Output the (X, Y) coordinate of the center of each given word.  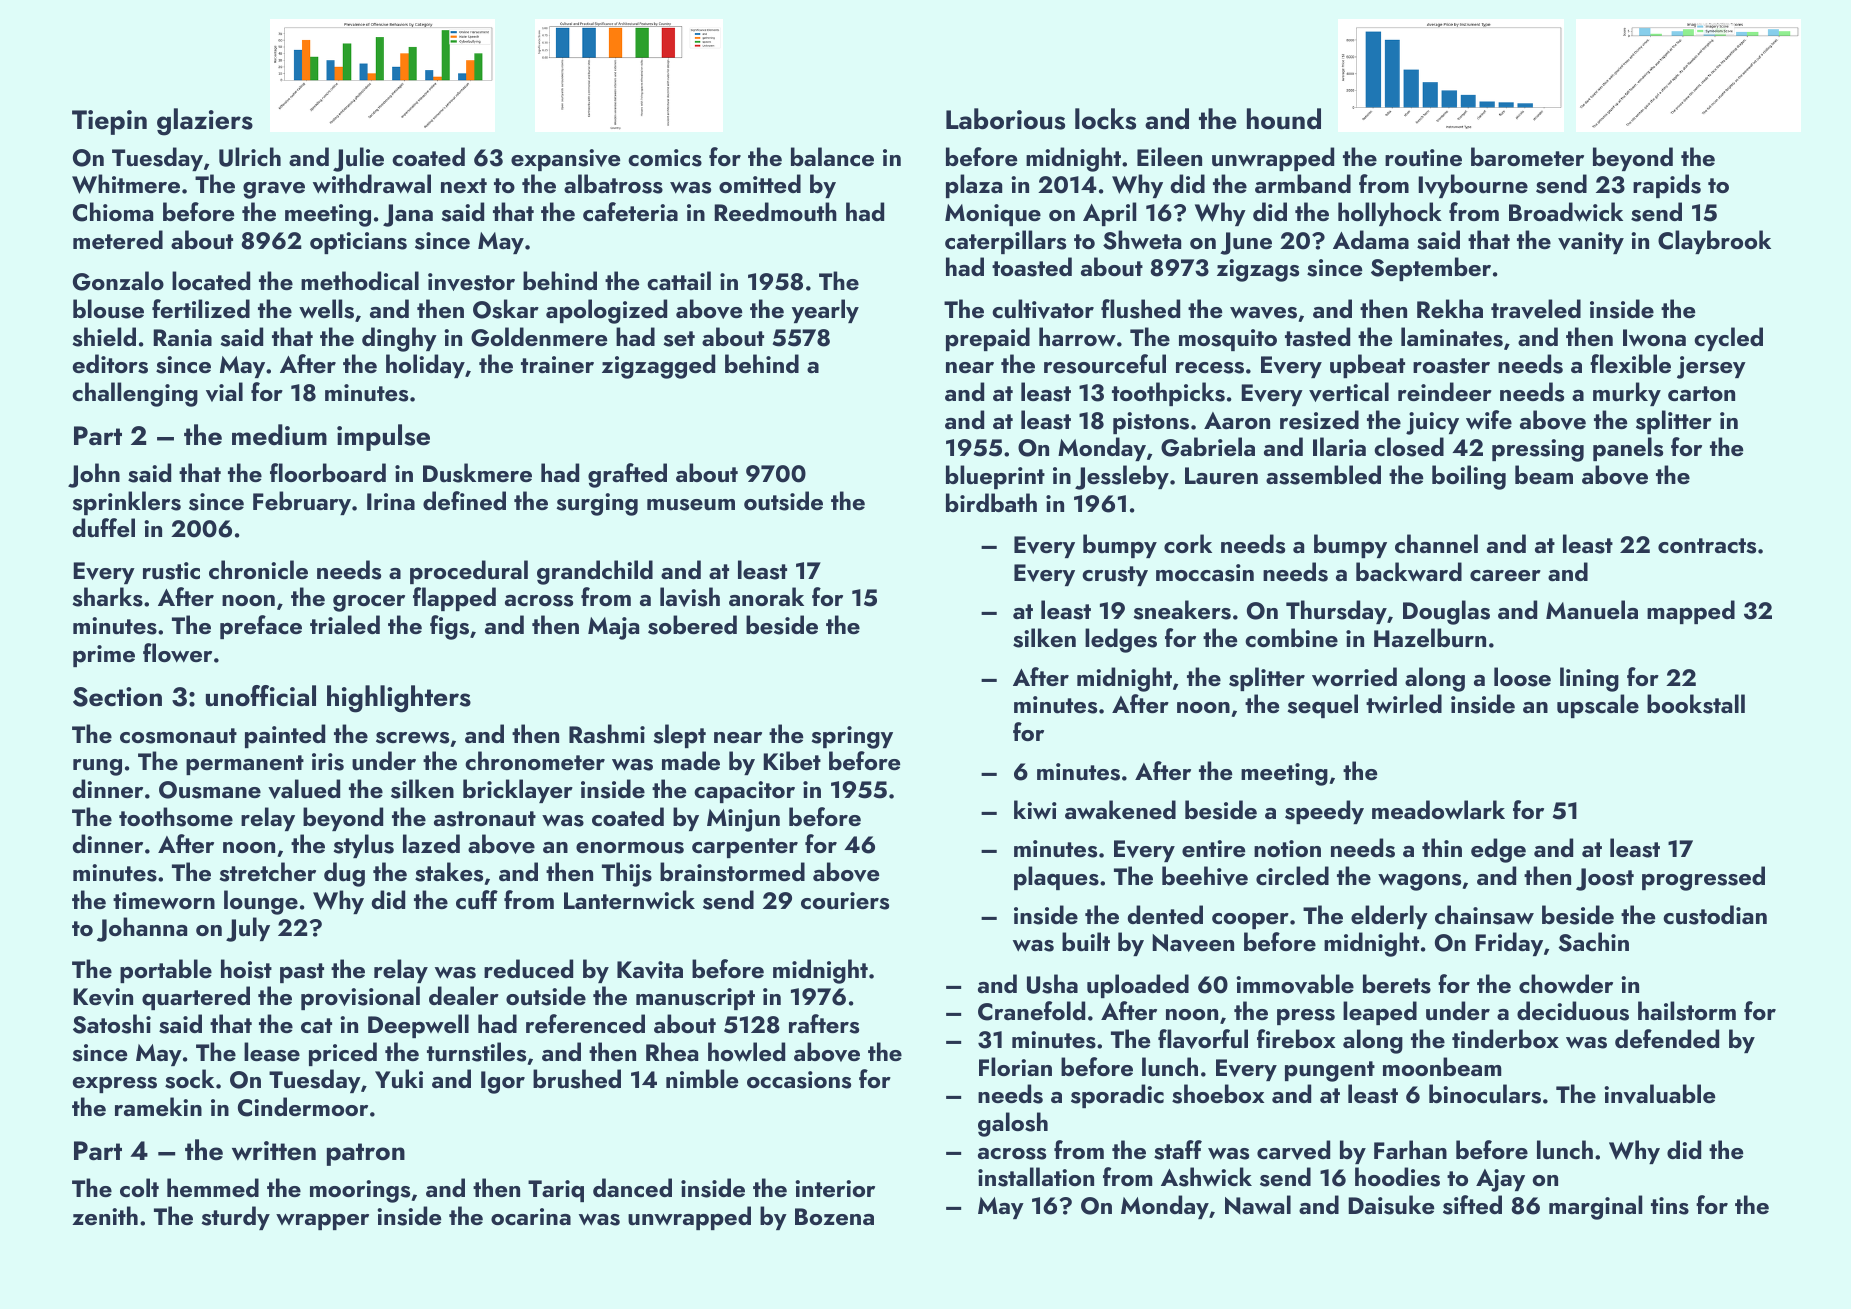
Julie (358, 159)
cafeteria (630, 211)
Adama (1371, 239)
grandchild (595, 572)
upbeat (1367, 366)
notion (1287, 848)
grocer (369, 603)
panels (1628, 449)
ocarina (531, 1216)
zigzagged (658, 366)
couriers (845, 901)
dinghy (399, 339)
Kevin (103, 997)
